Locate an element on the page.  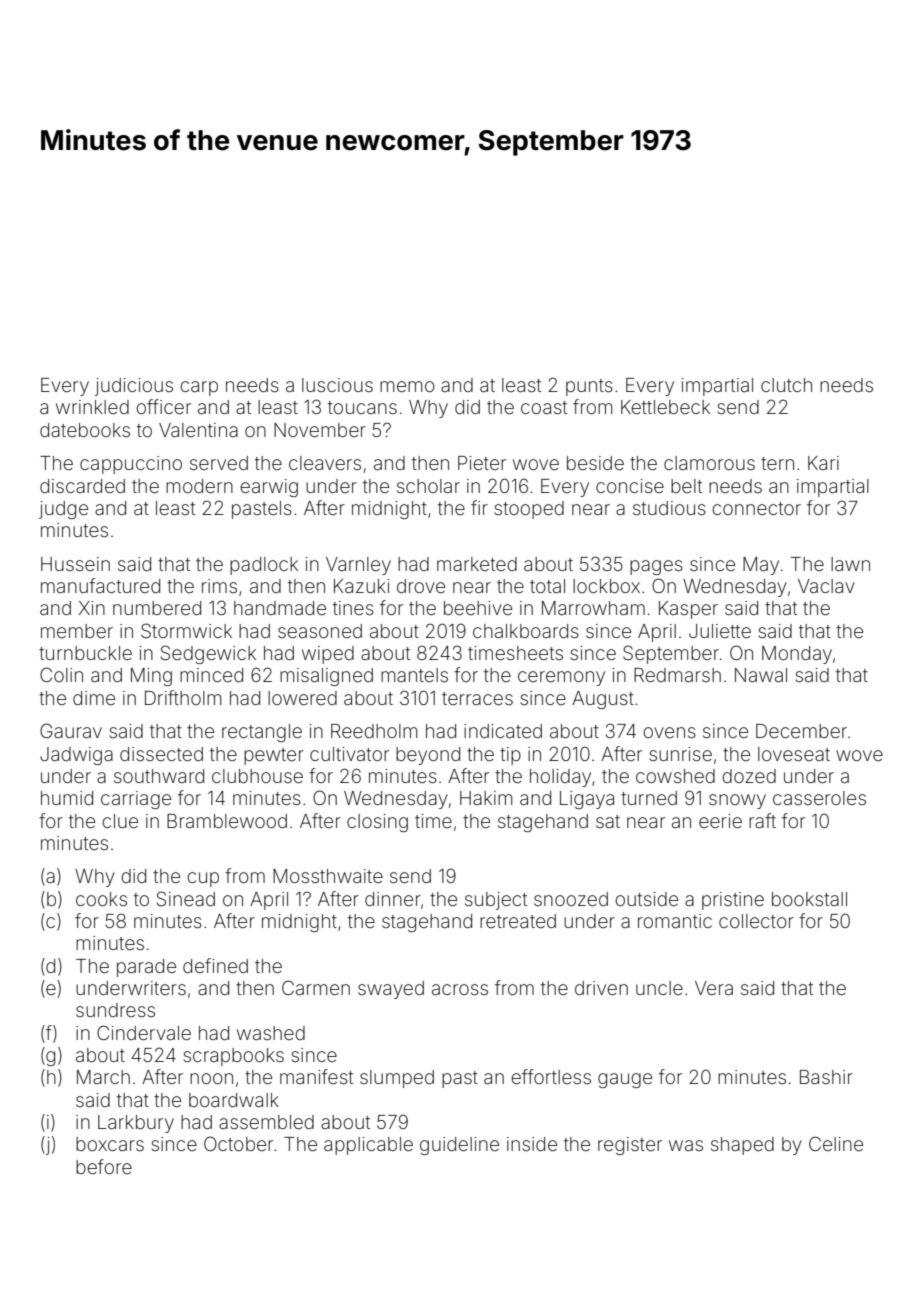
cooks is located at coordinates (101, 899).
